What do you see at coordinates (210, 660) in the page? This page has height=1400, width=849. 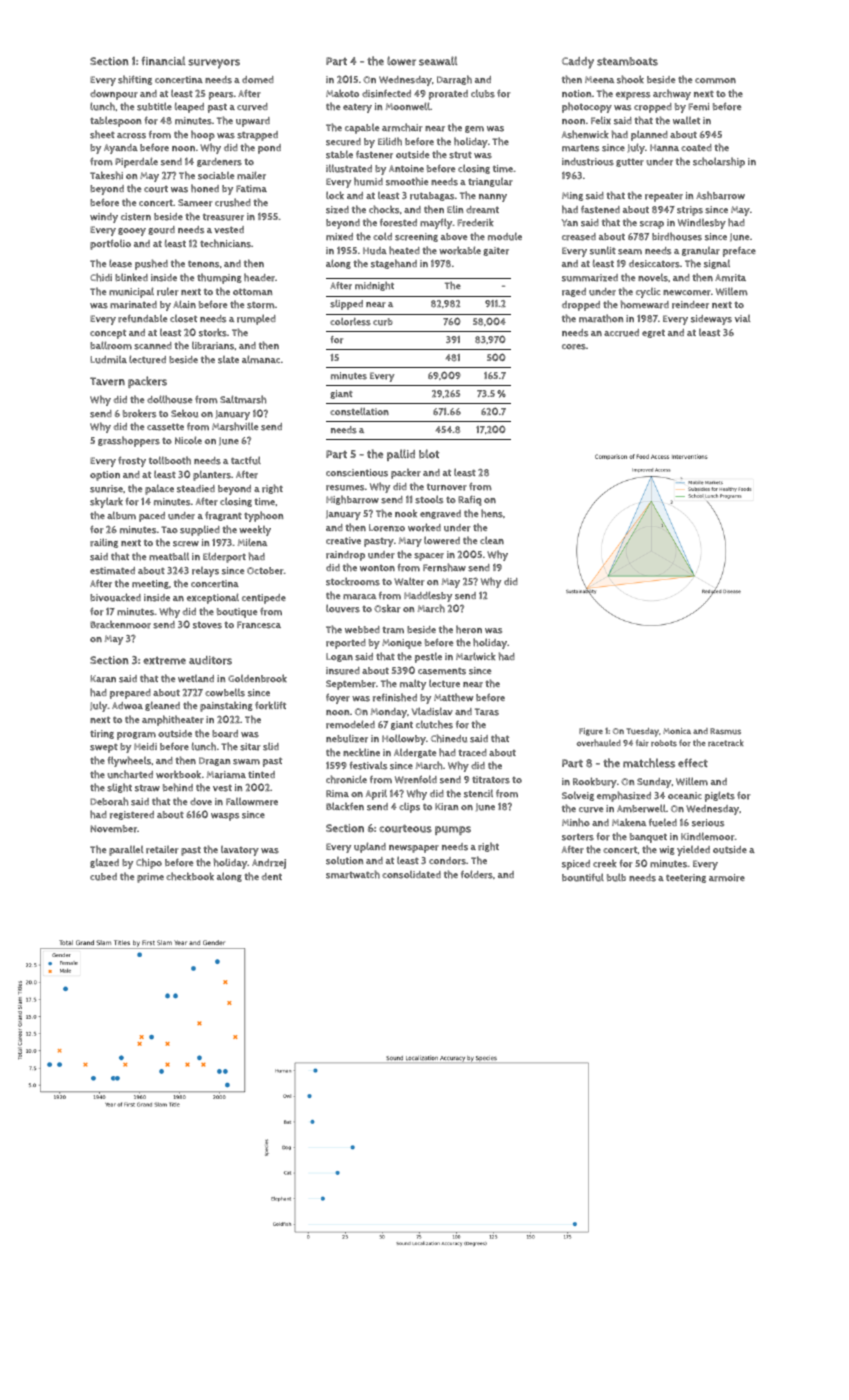 I see `auditors` at bounding box center [210, 660].
